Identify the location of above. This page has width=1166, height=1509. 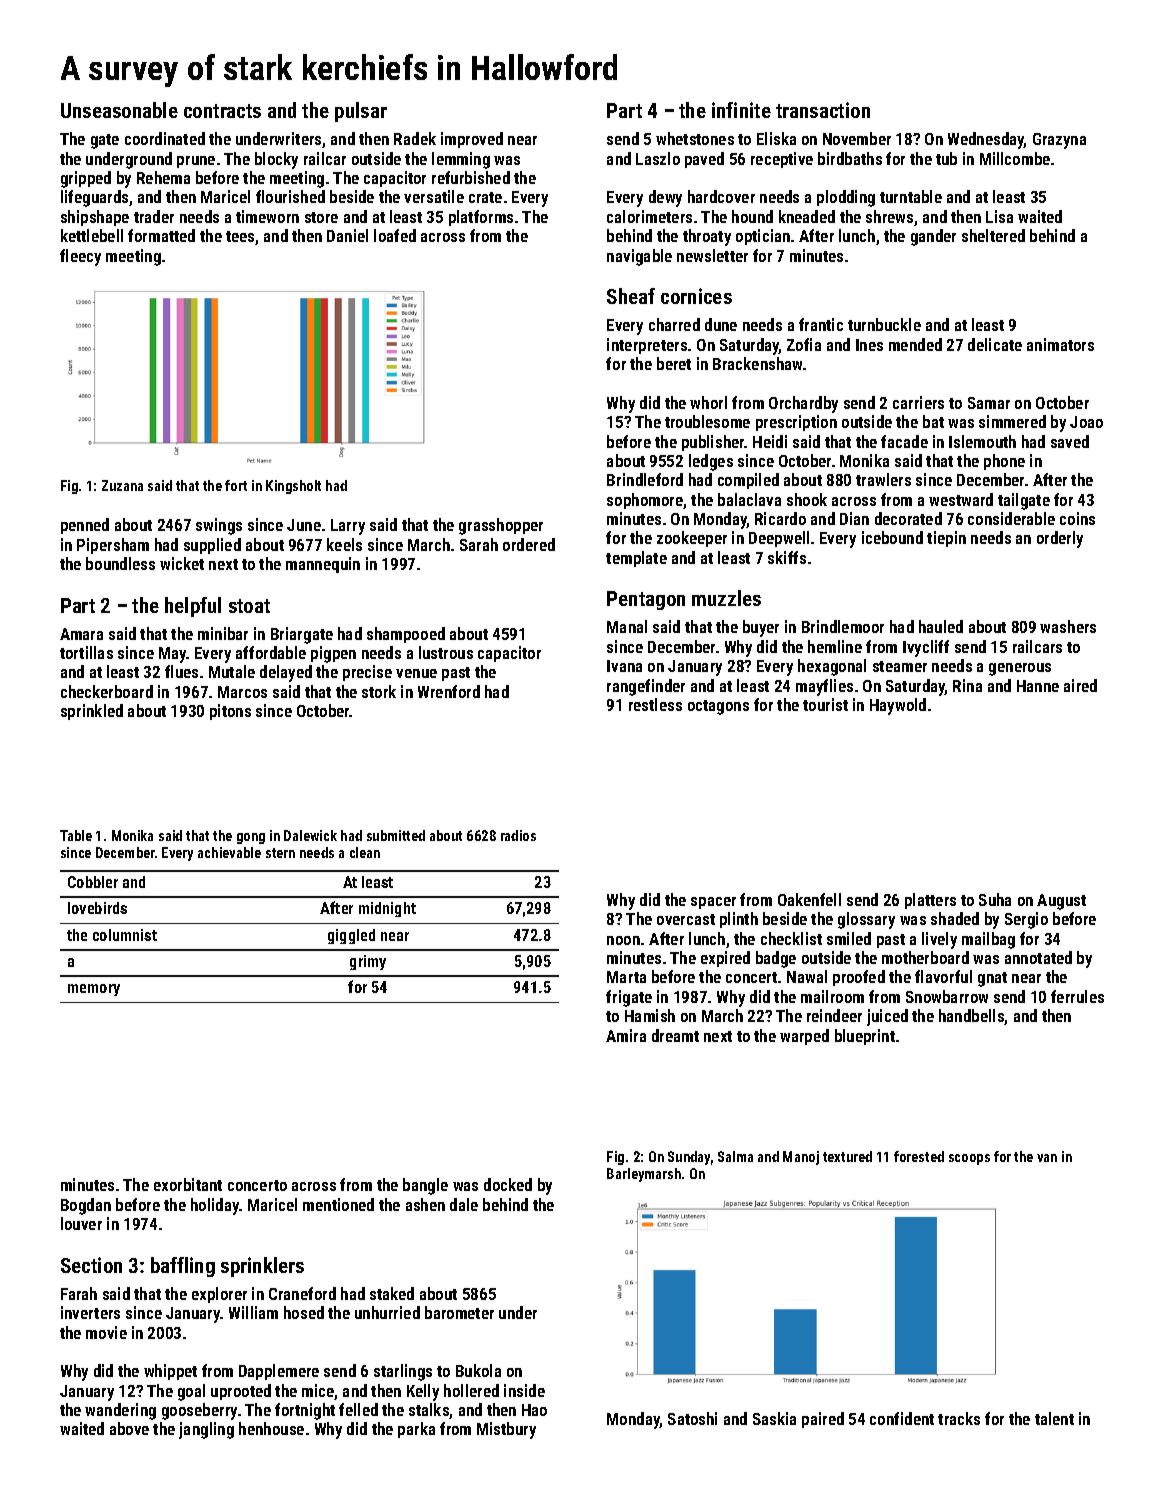
(129, 1428).
